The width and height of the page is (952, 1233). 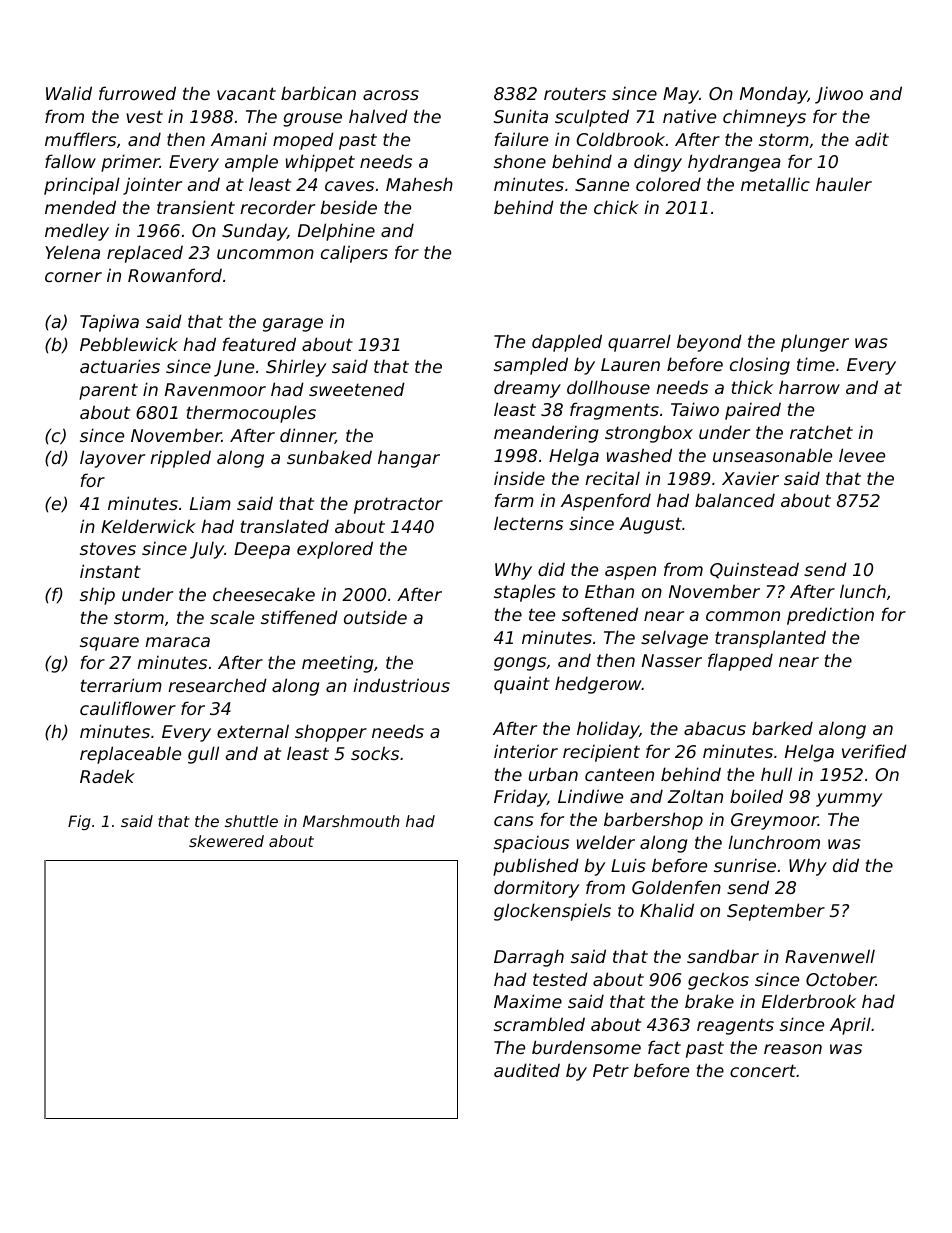 What do you see at coordinates (525, 593) in the page?
I see `staples` at bounding box center [525, 593].
